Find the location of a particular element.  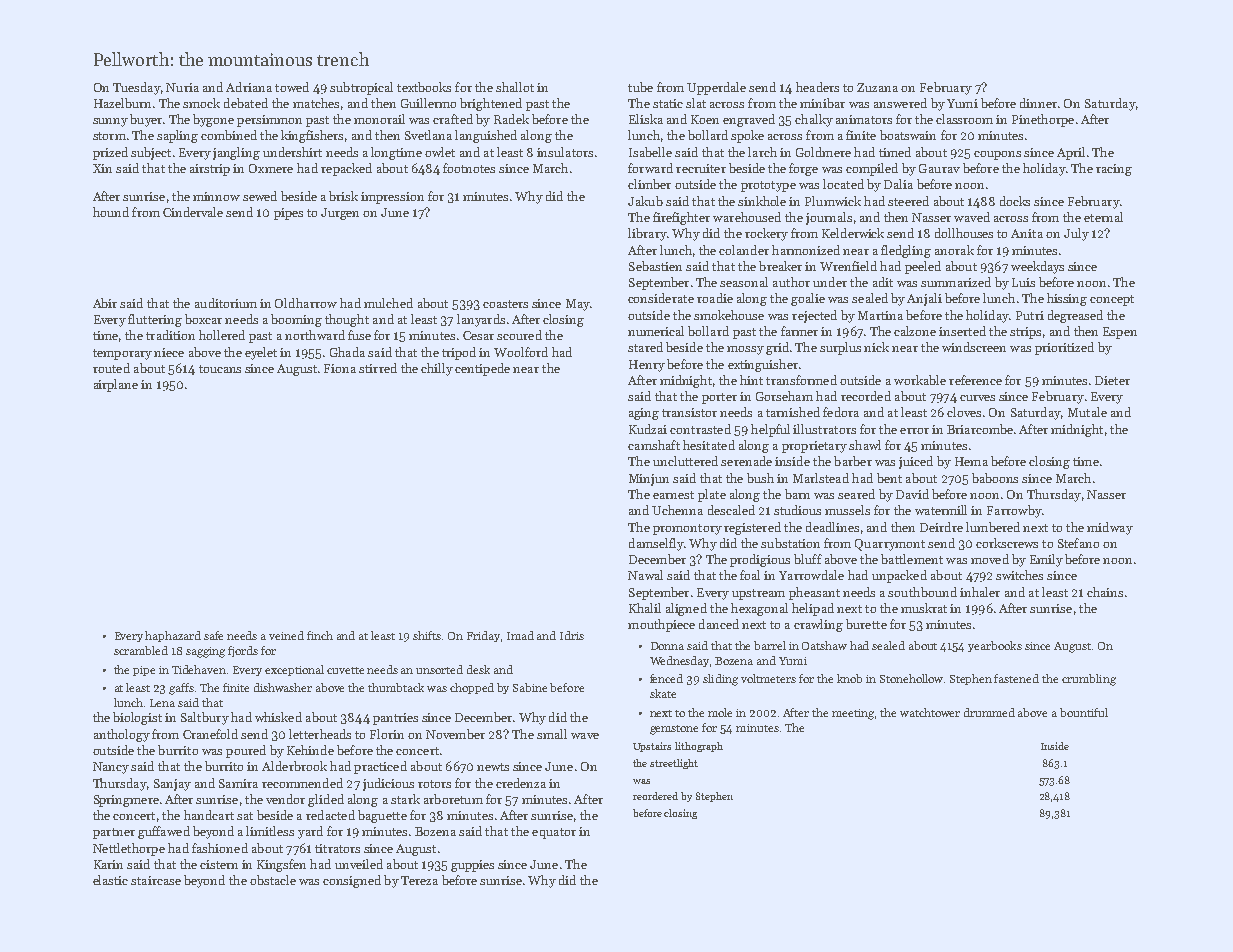

Jakub is located at coordinates (645, 201).
